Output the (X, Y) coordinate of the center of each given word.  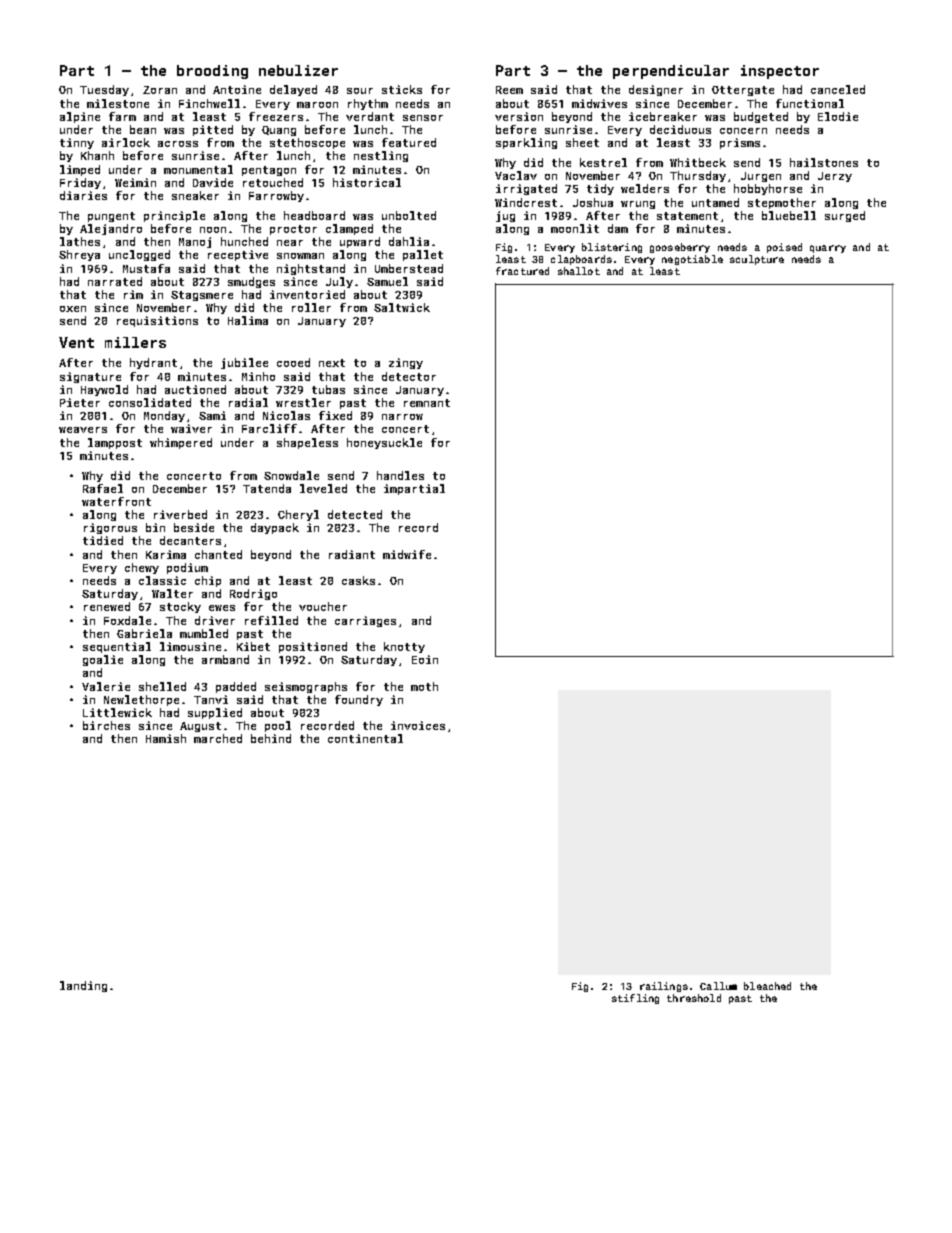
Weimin (135, 182)
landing (83, 986)
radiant (352, 554)
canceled (838, 89)
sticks (402, 89)
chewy (142, 568)
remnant (427, 403)
